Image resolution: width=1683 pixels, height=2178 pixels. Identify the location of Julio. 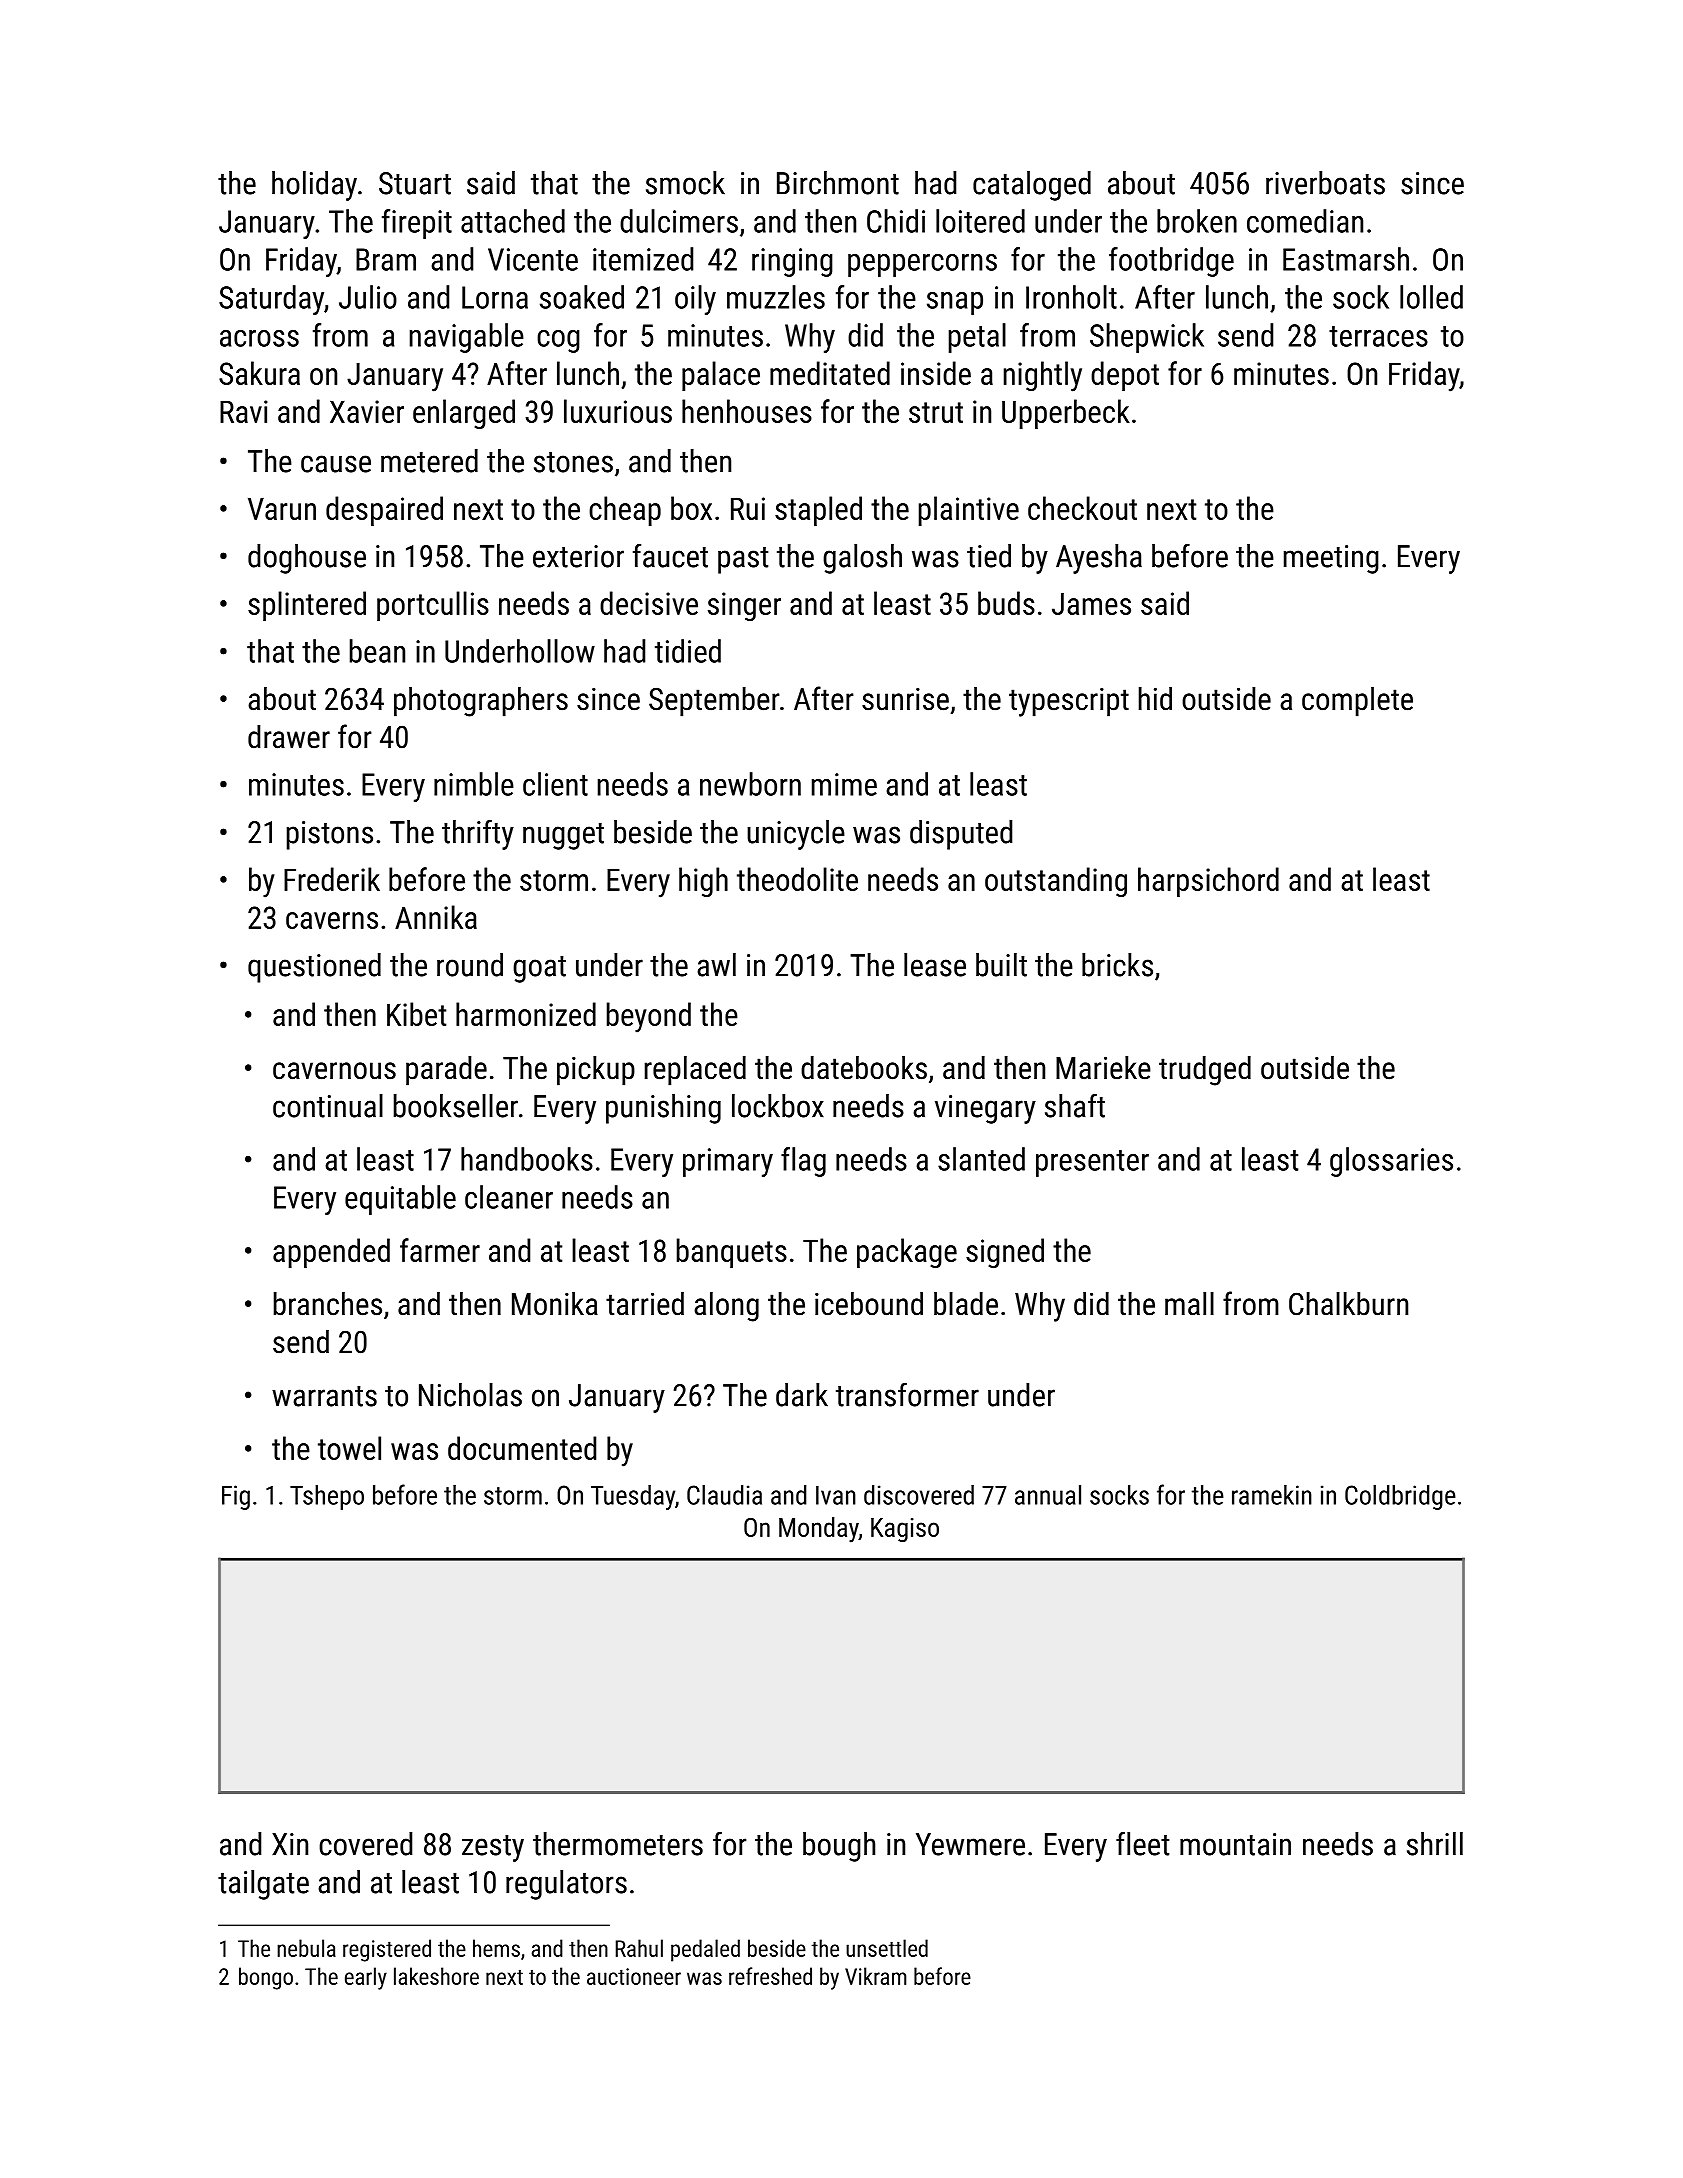
(368, 297).
